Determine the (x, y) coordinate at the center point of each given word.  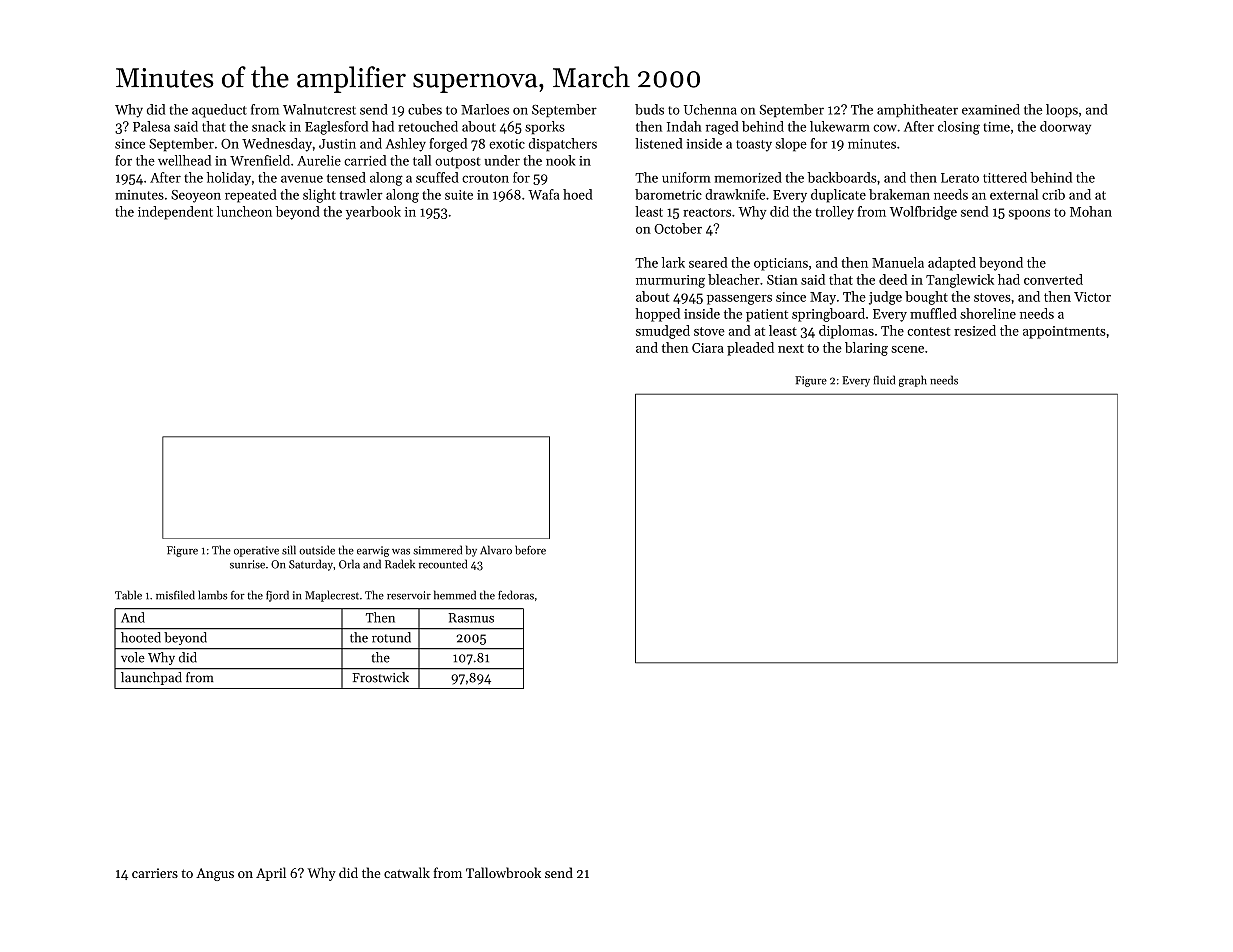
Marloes (485, 109)
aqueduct (219, 111)
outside (317, 550)
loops (1062, 110)
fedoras (516, 595)
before (530, 550)
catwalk (407, 872)
